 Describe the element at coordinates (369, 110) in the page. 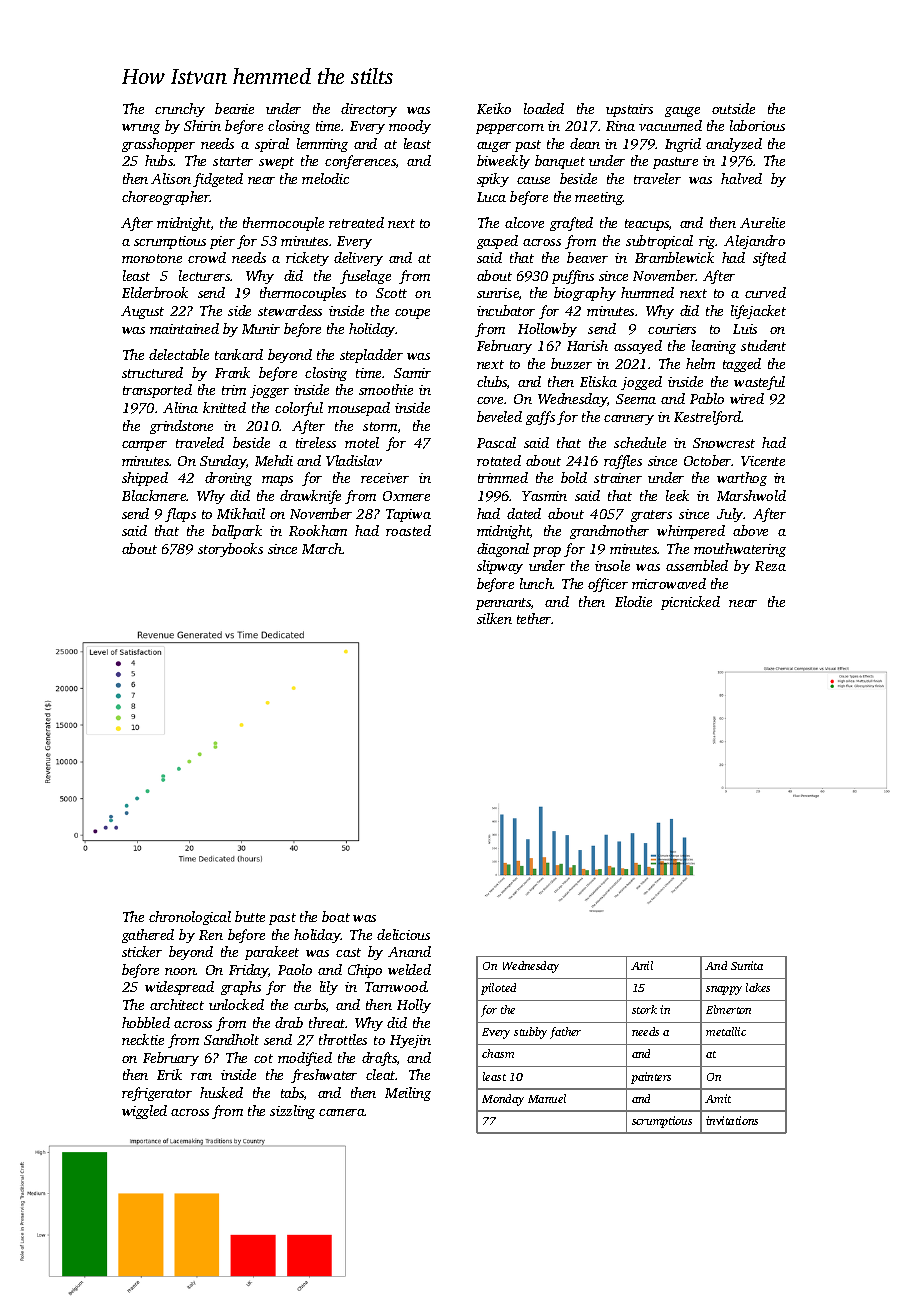

I see `directory` at that location.
